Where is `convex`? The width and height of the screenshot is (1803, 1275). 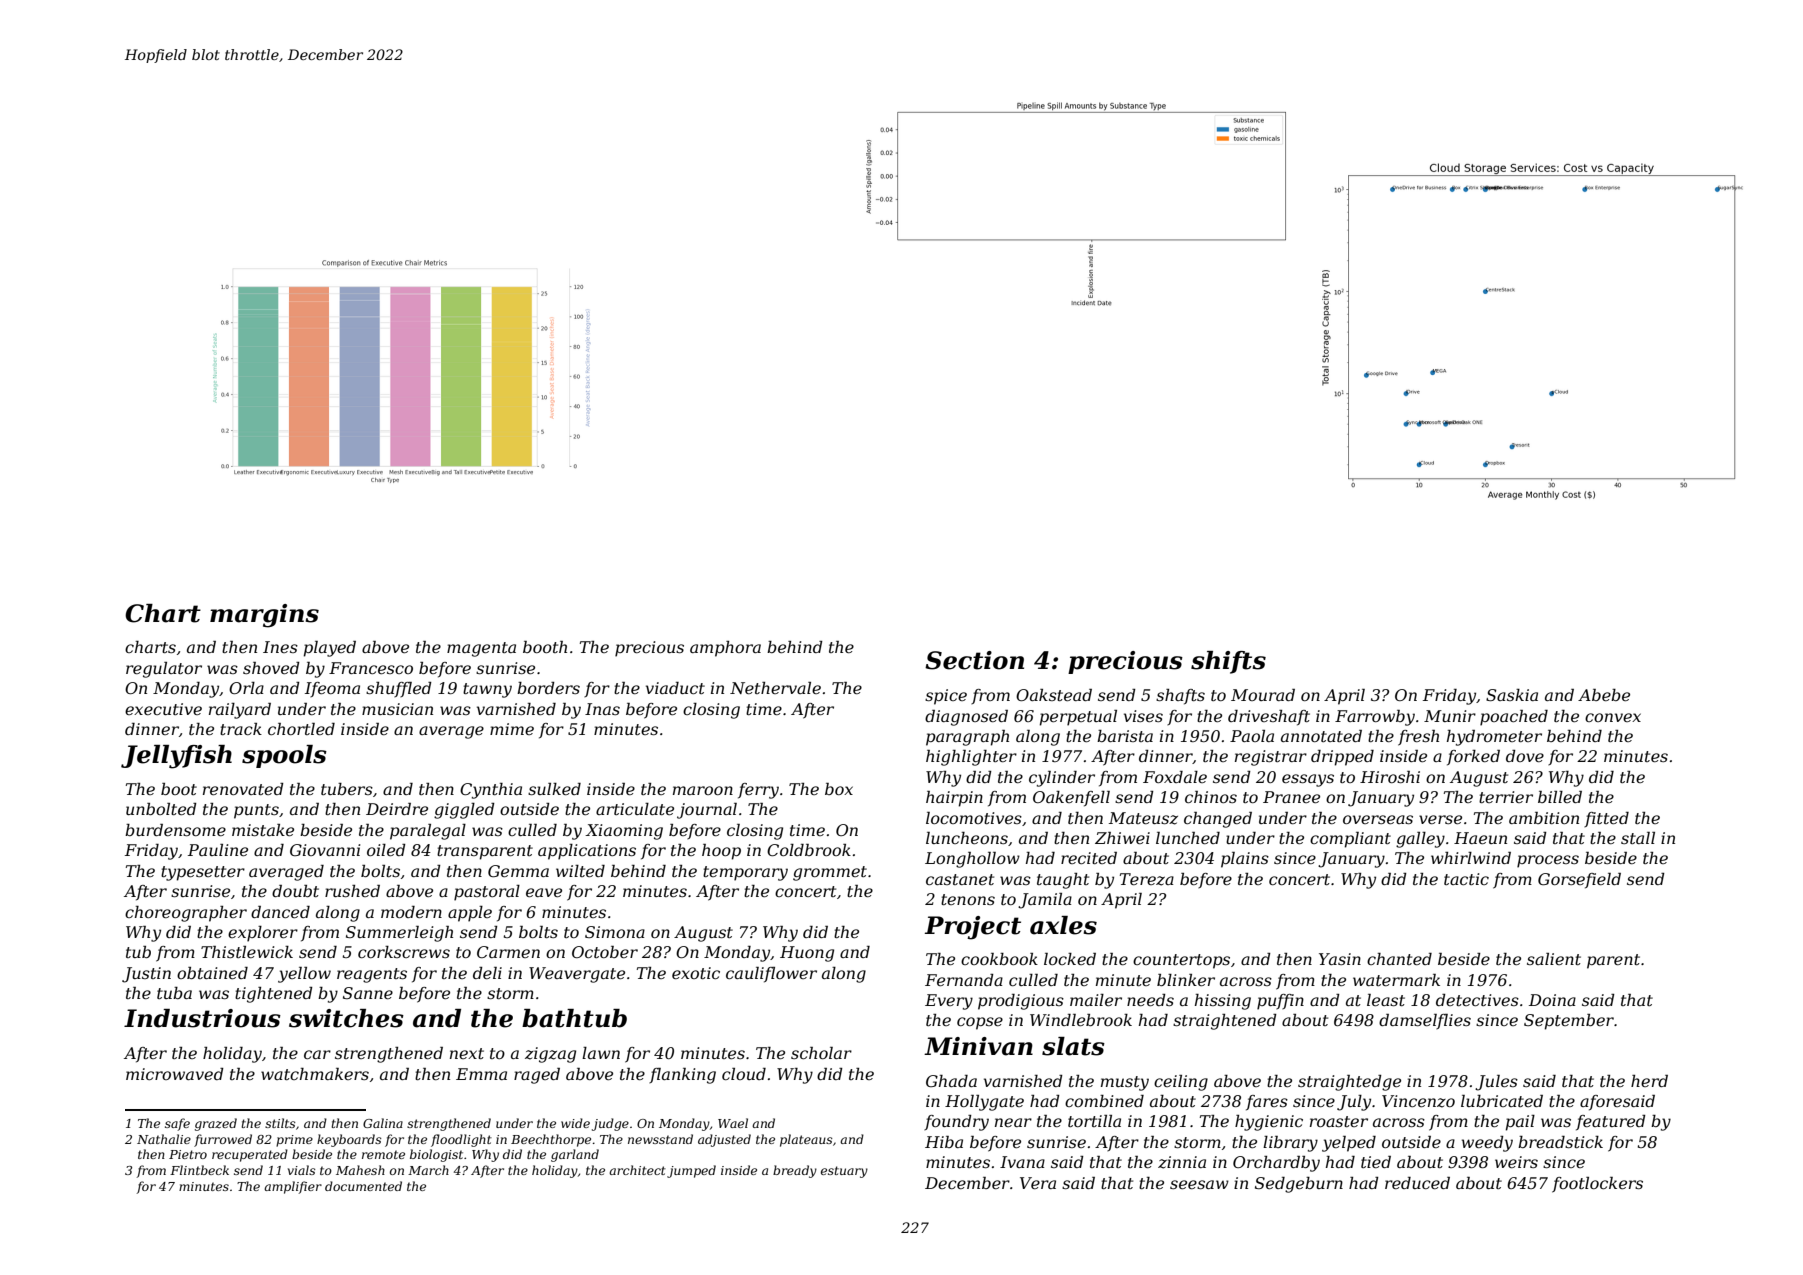 convex is located at coordinates (1613, 717).
